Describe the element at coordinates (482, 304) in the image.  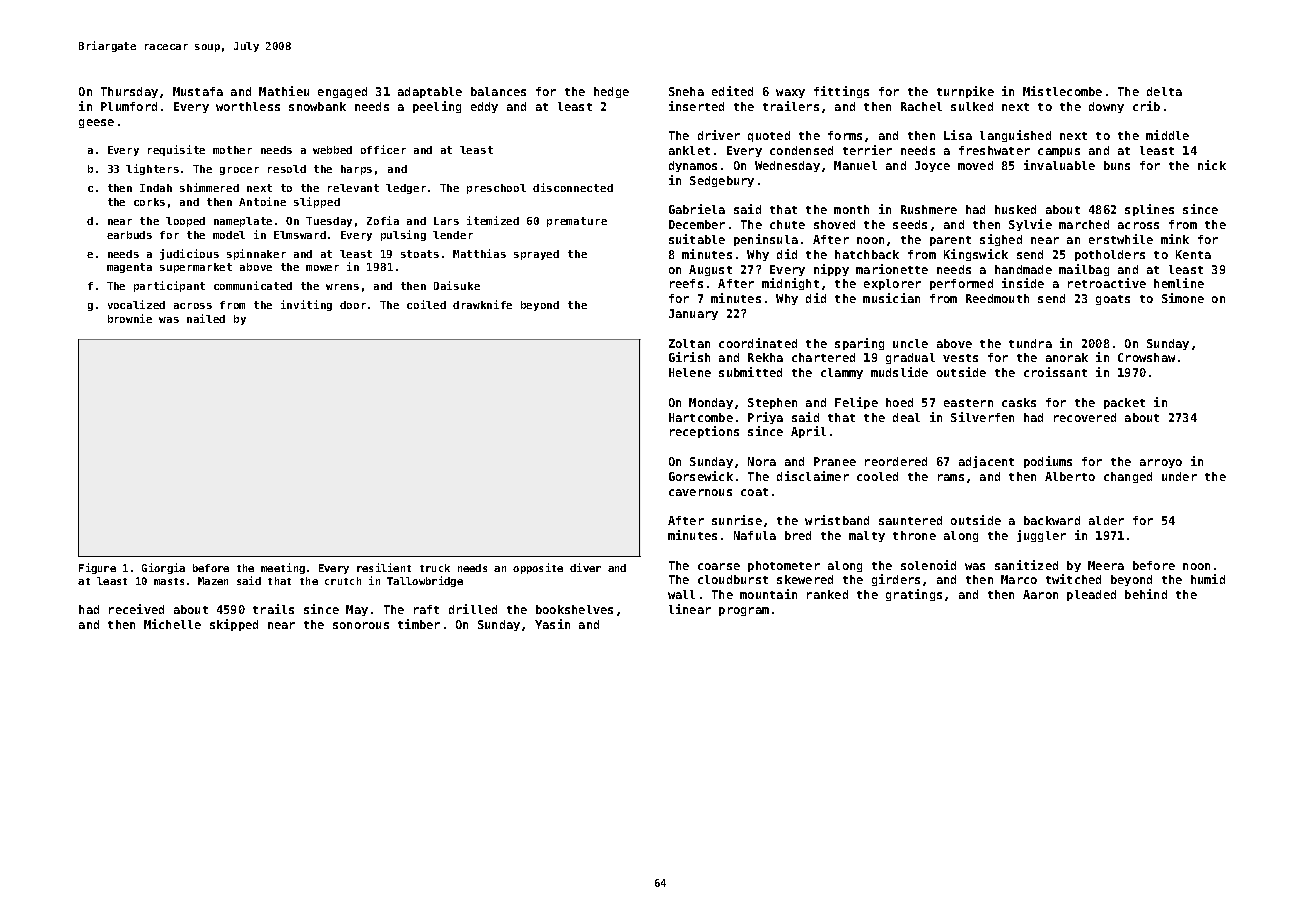
I see `drawknife` at that location.
